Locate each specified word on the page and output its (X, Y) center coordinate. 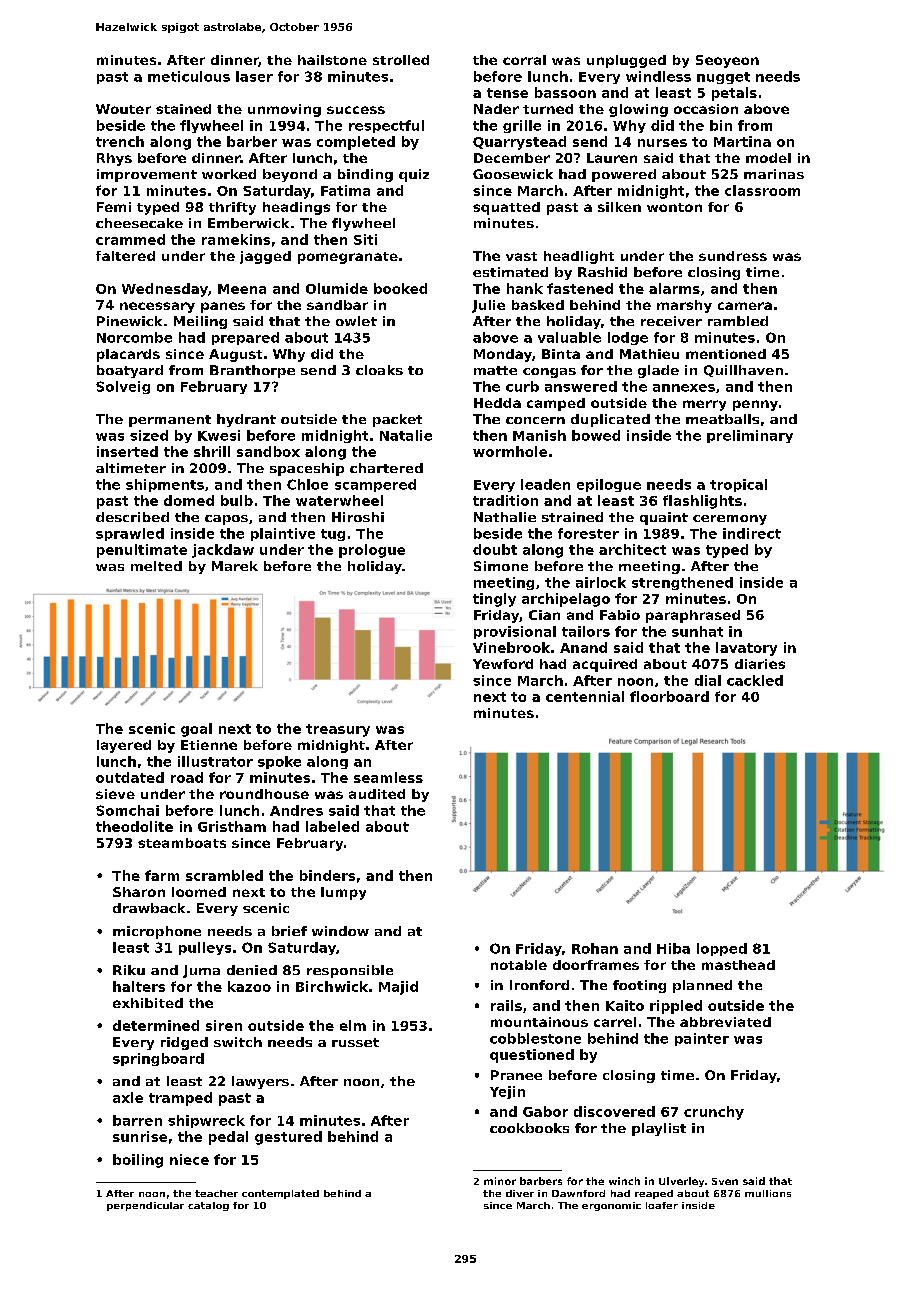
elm (353, 1025)
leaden (545, 484)
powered (624, 175)
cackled (755, 680)
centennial (585, 696)
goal (196, 730)
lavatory (746, 649)
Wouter (123, 109)
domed (189, 500)
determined (156, 1025)
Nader (496, 109)
